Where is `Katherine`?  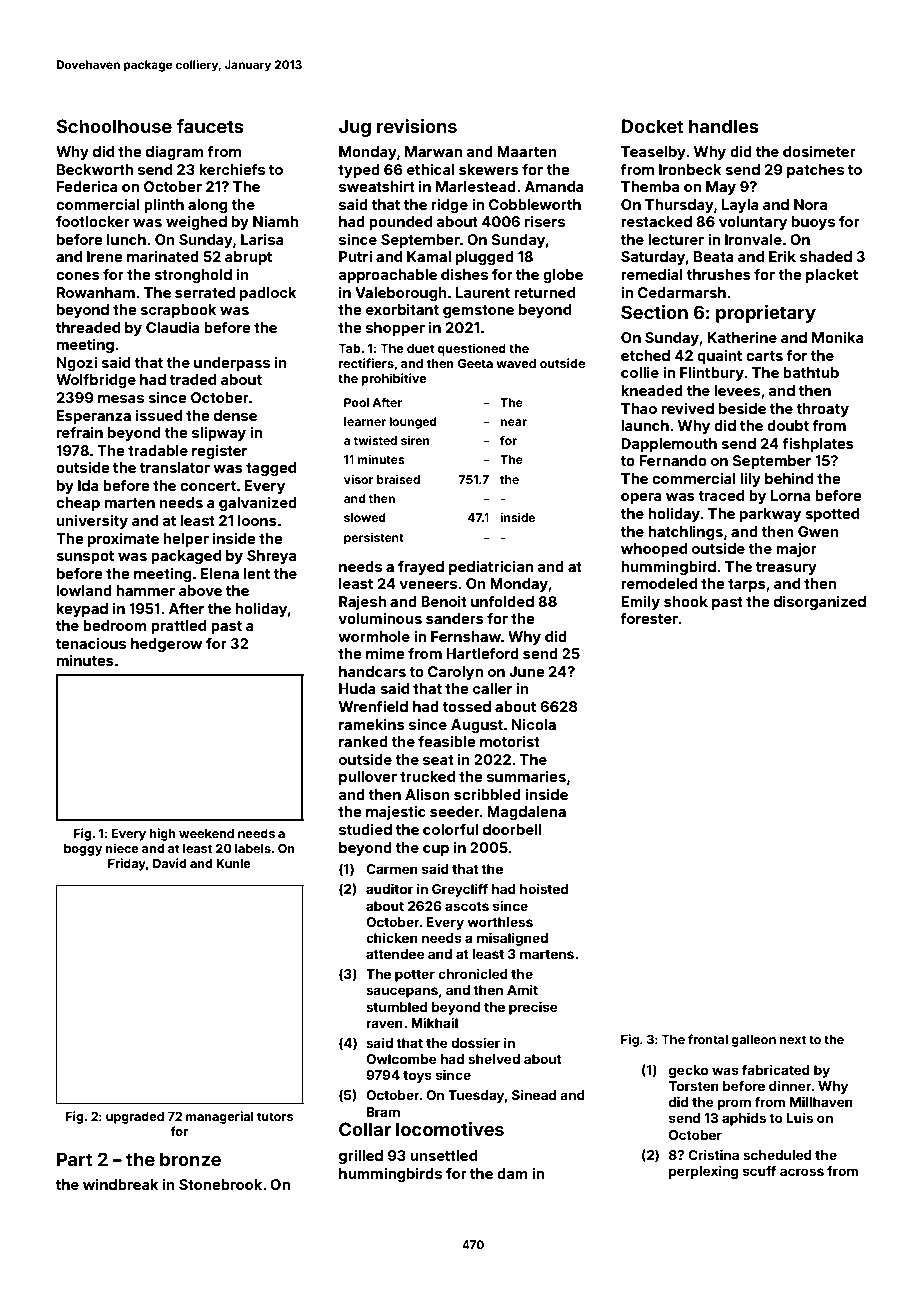 Katherine is located at coordinates (742, 337).
